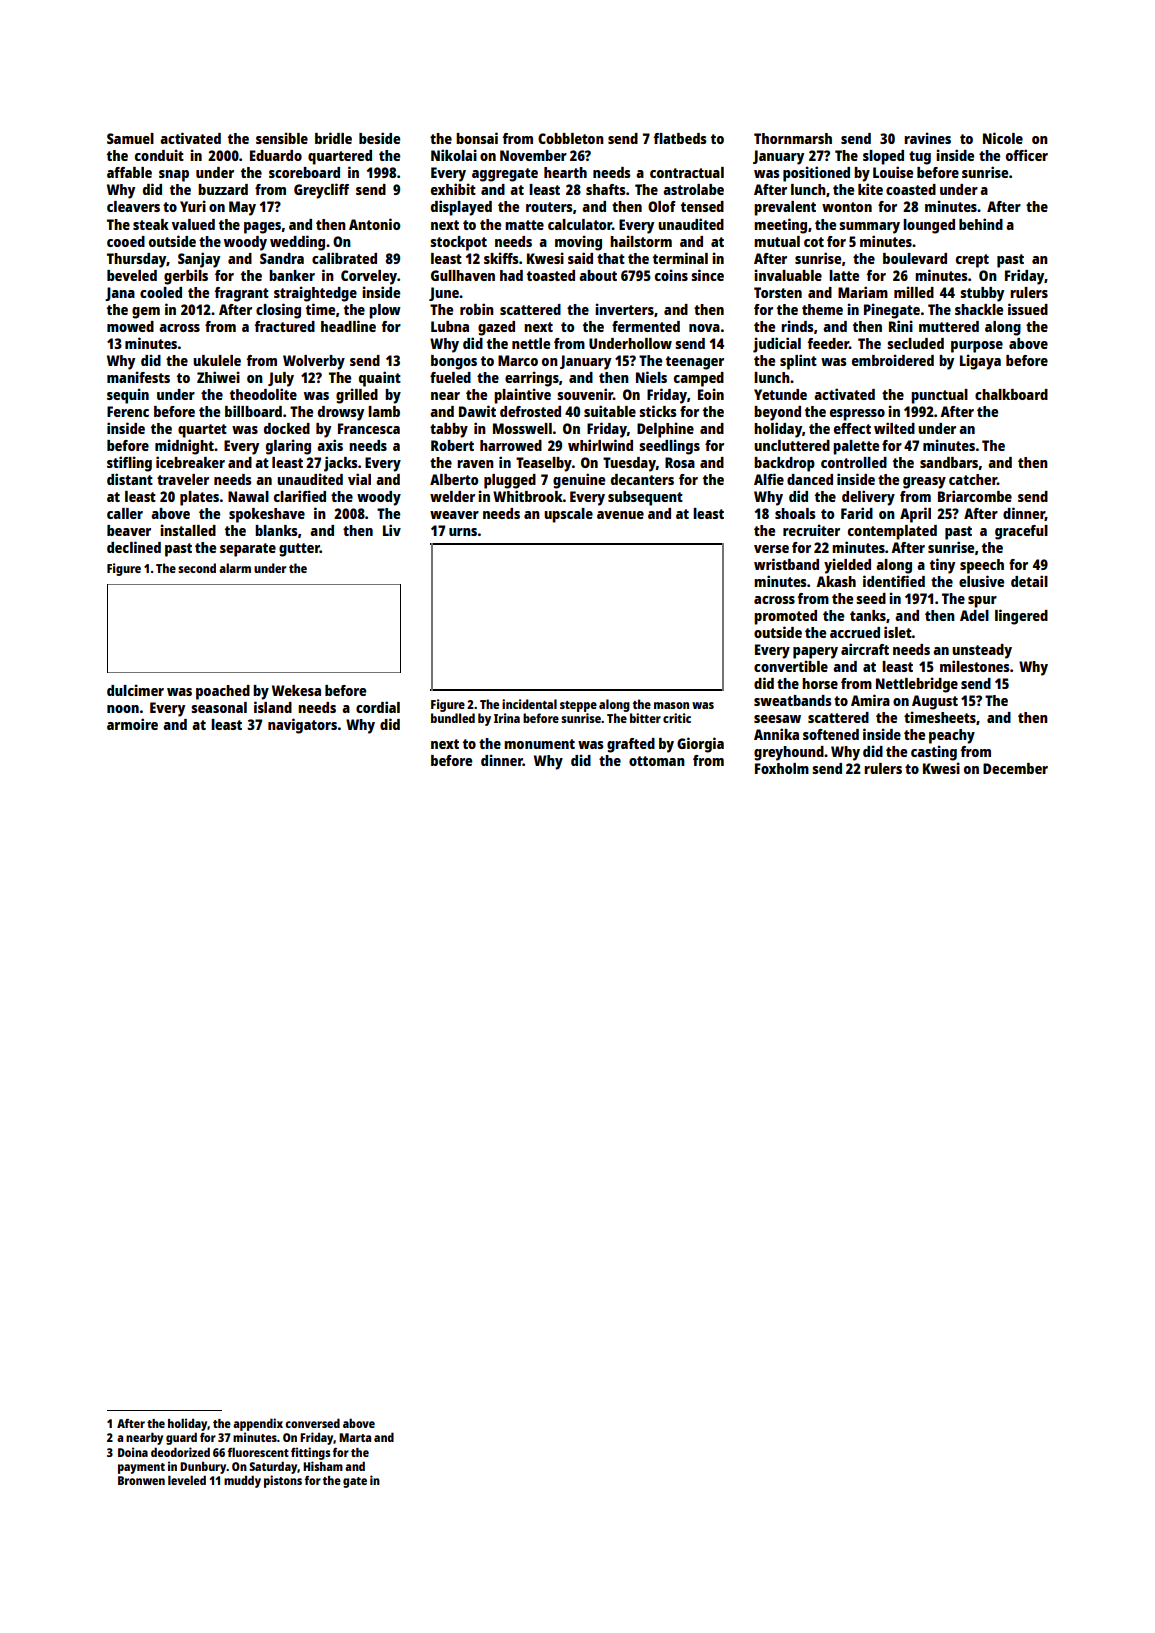 Image resolution: width=1155 pixels, height=1633 pixels. What do you see at coordinates (571, 138) in the screenshot?
I see `Cobbleton` at bounding box center [571, 138].
